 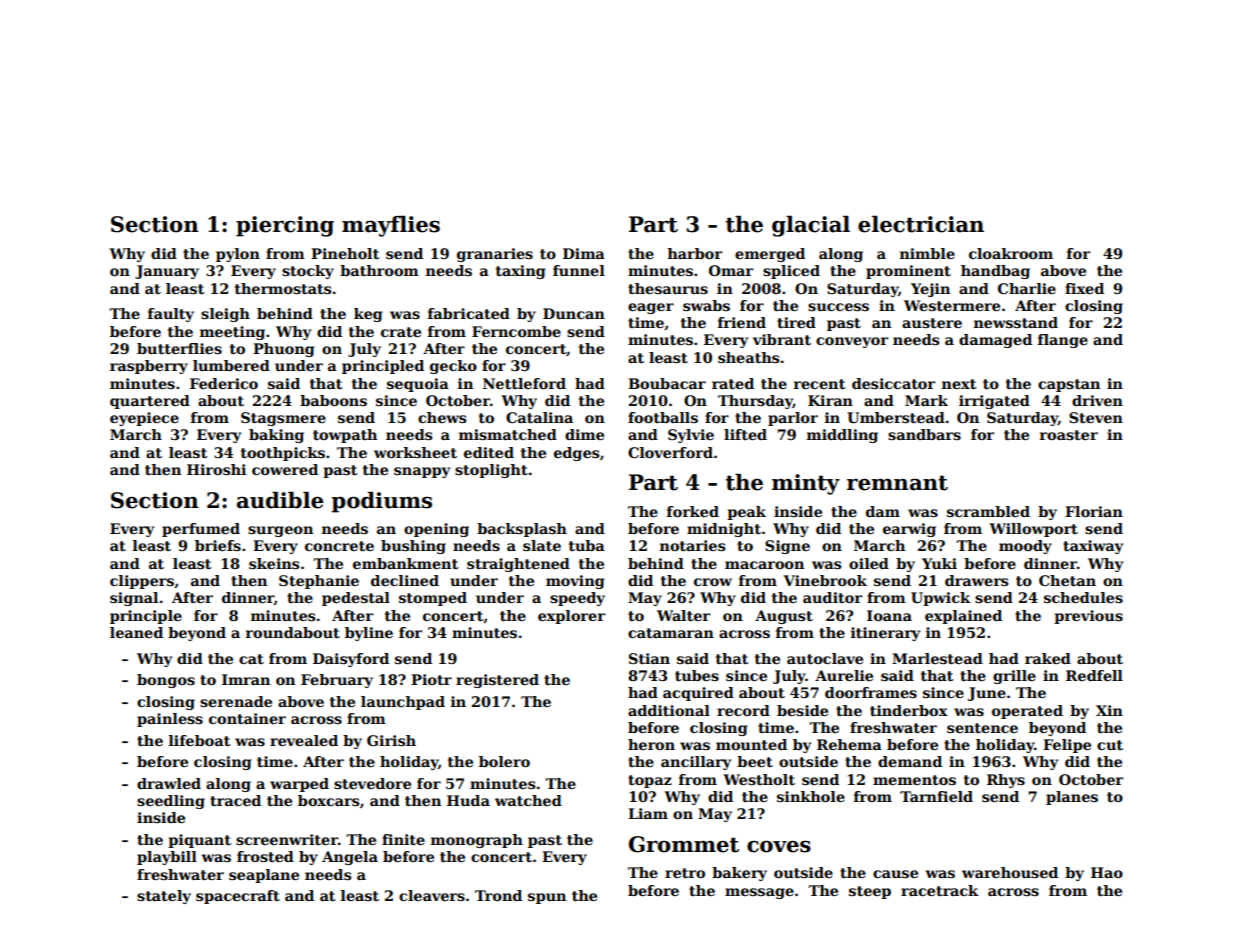 What do you see at coordinates (508, 434) in the document?
I see `mismatched` at bounding box center [508, 434].
